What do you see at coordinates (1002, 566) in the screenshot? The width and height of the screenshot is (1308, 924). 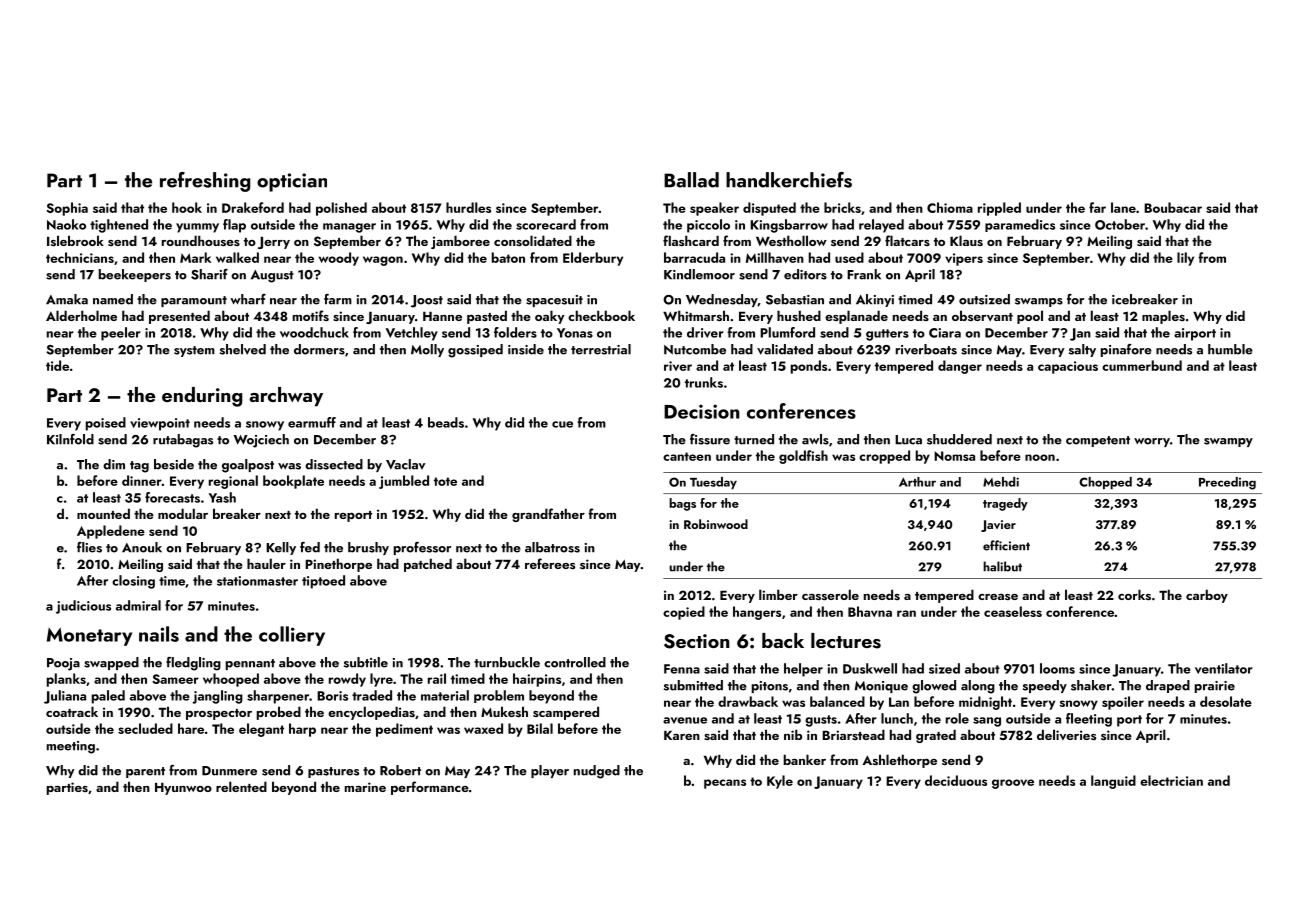 I see `halibut` at bounding box center [1002, 566].
